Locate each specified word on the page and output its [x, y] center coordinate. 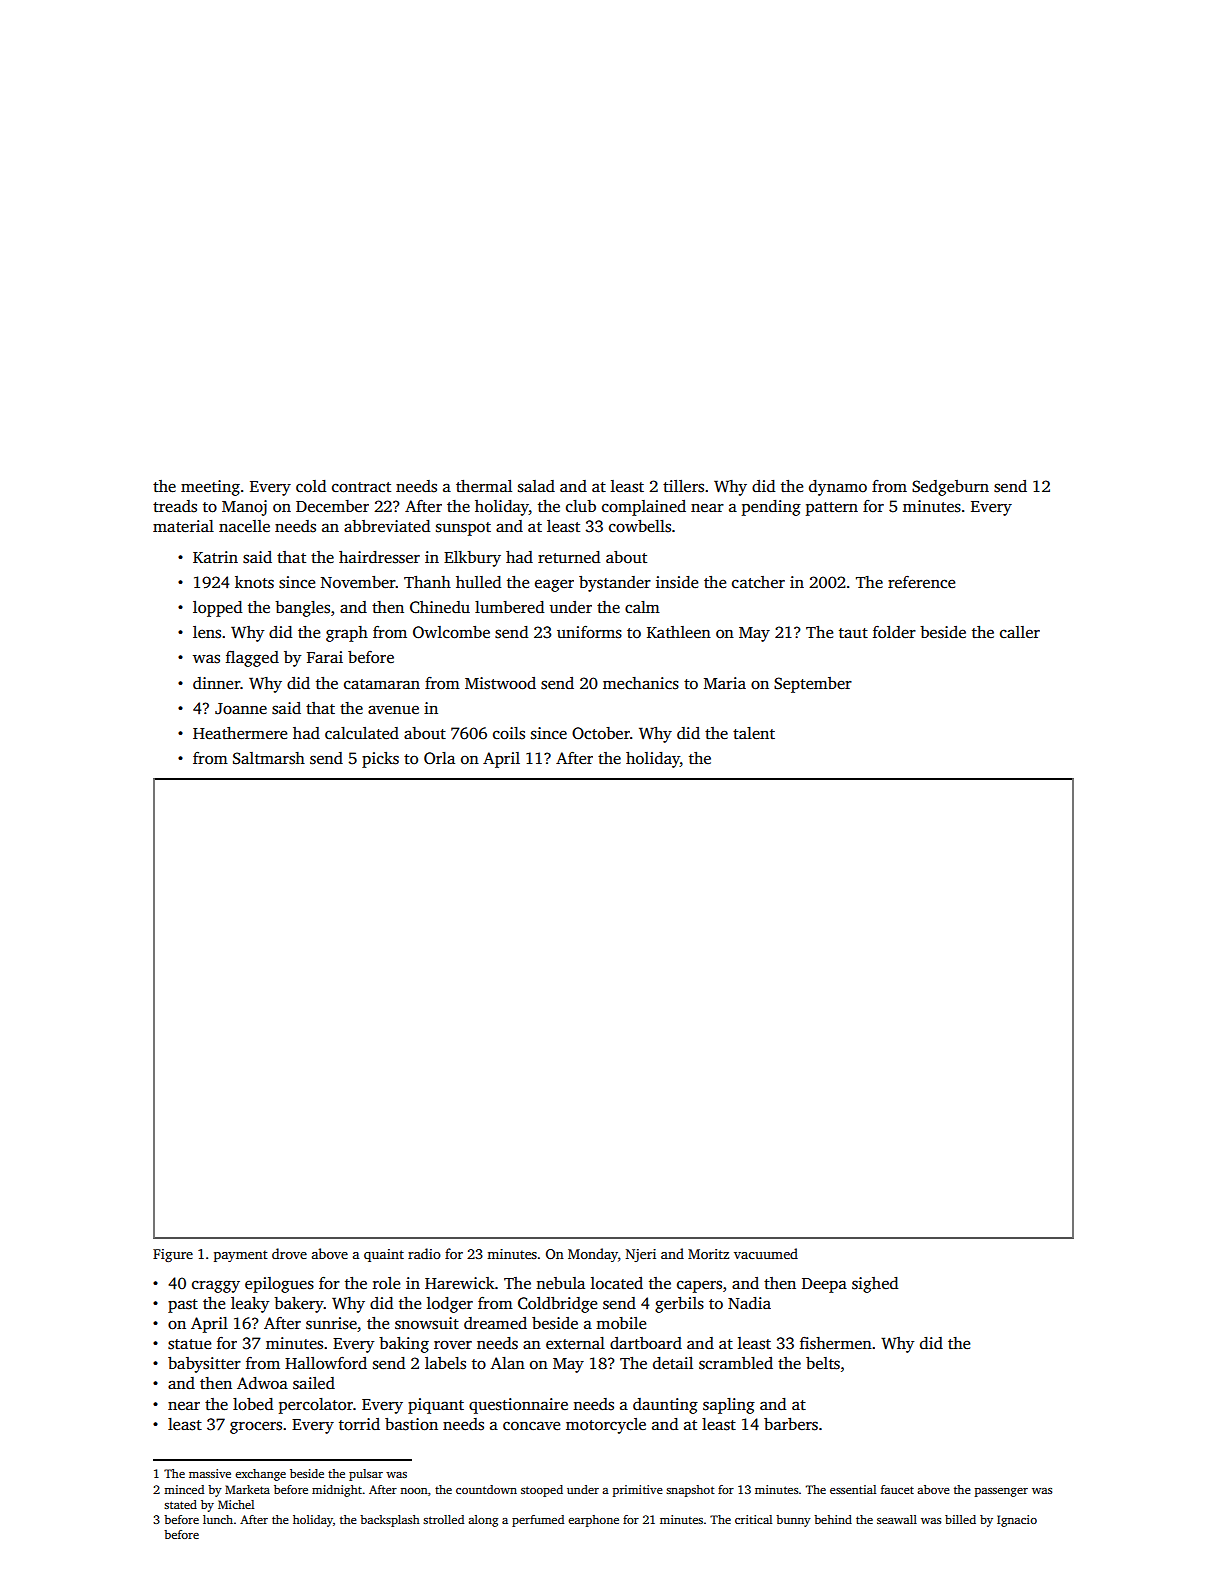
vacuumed [766, 1253]
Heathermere [240, 733]
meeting [210, 488]
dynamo [838, 488]
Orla [439, 758]
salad [536, 486]
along [483, 1521]
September [813, 685]
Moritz [708, 1254]
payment [241, 1256]
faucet [897, 1489]
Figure [173, 1255]
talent [754, 733]
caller [1020, 632]
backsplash [390, 1521]
